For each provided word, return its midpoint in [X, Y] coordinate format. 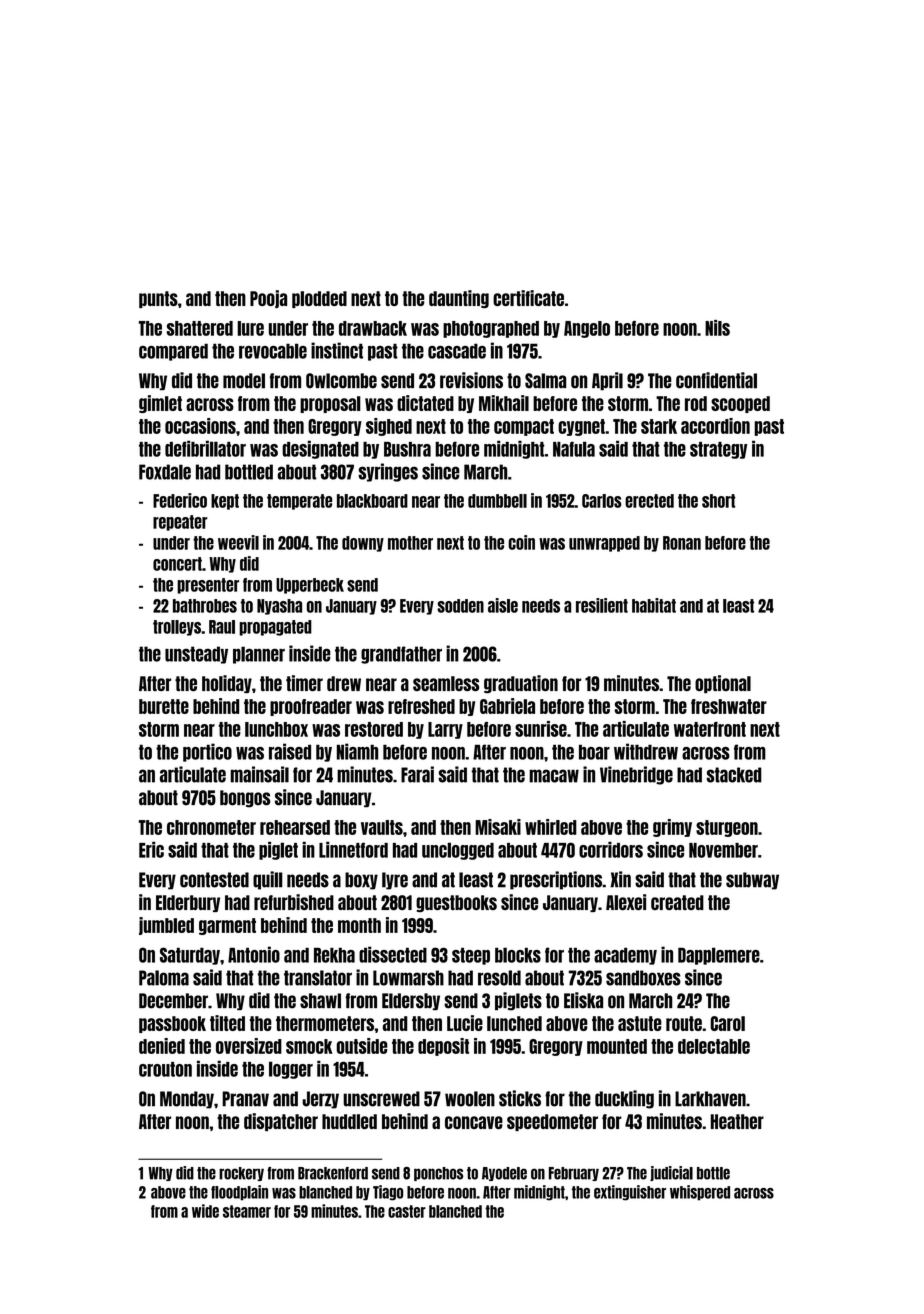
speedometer [552, 1122]
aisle [503, 605]
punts [158, 299]
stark [659, 426]
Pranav [245, 1099]
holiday [227, 684]
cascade [457, 351]
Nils [717, 328]
